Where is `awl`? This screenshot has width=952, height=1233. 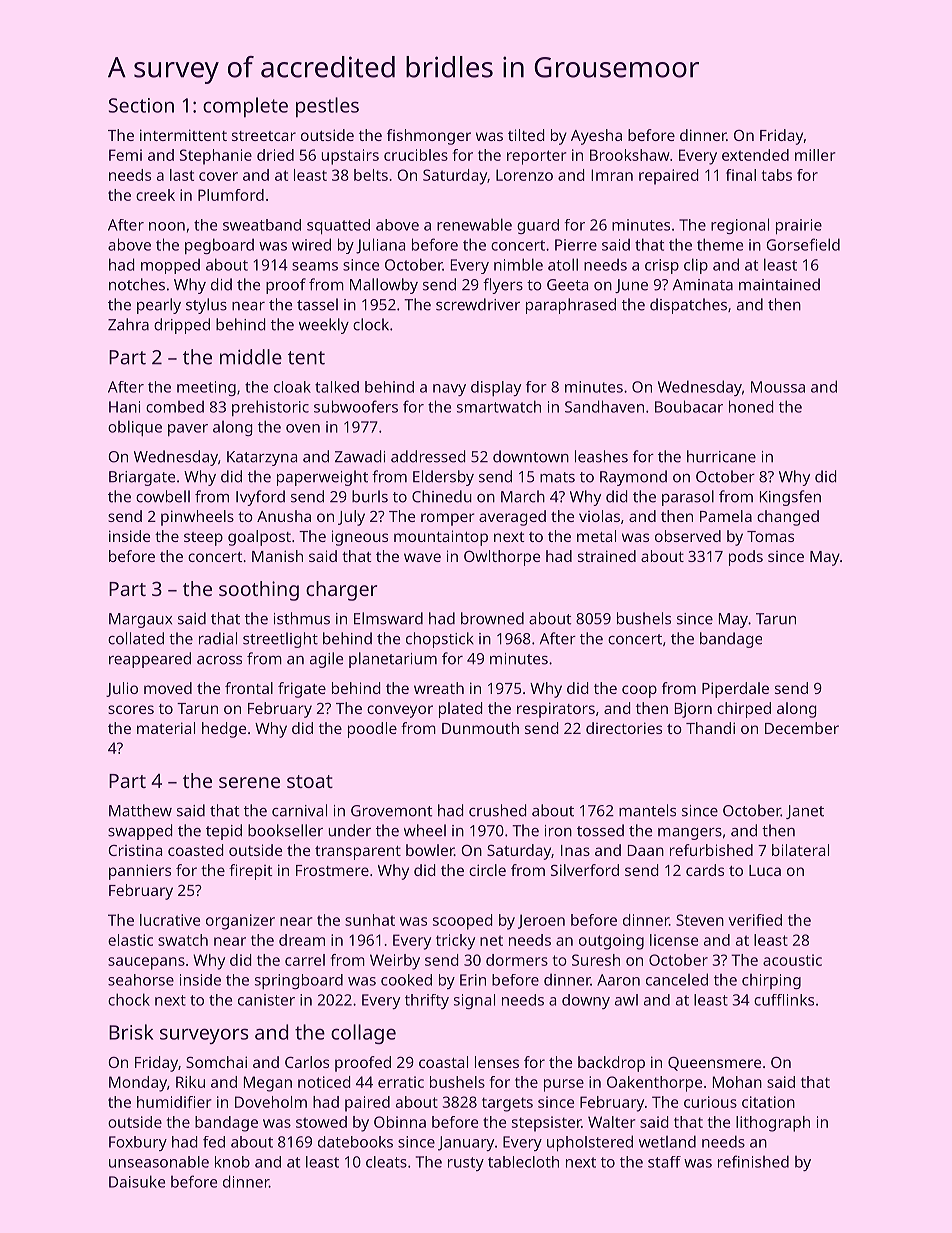 awl is located at coordinates (626, 1000).
